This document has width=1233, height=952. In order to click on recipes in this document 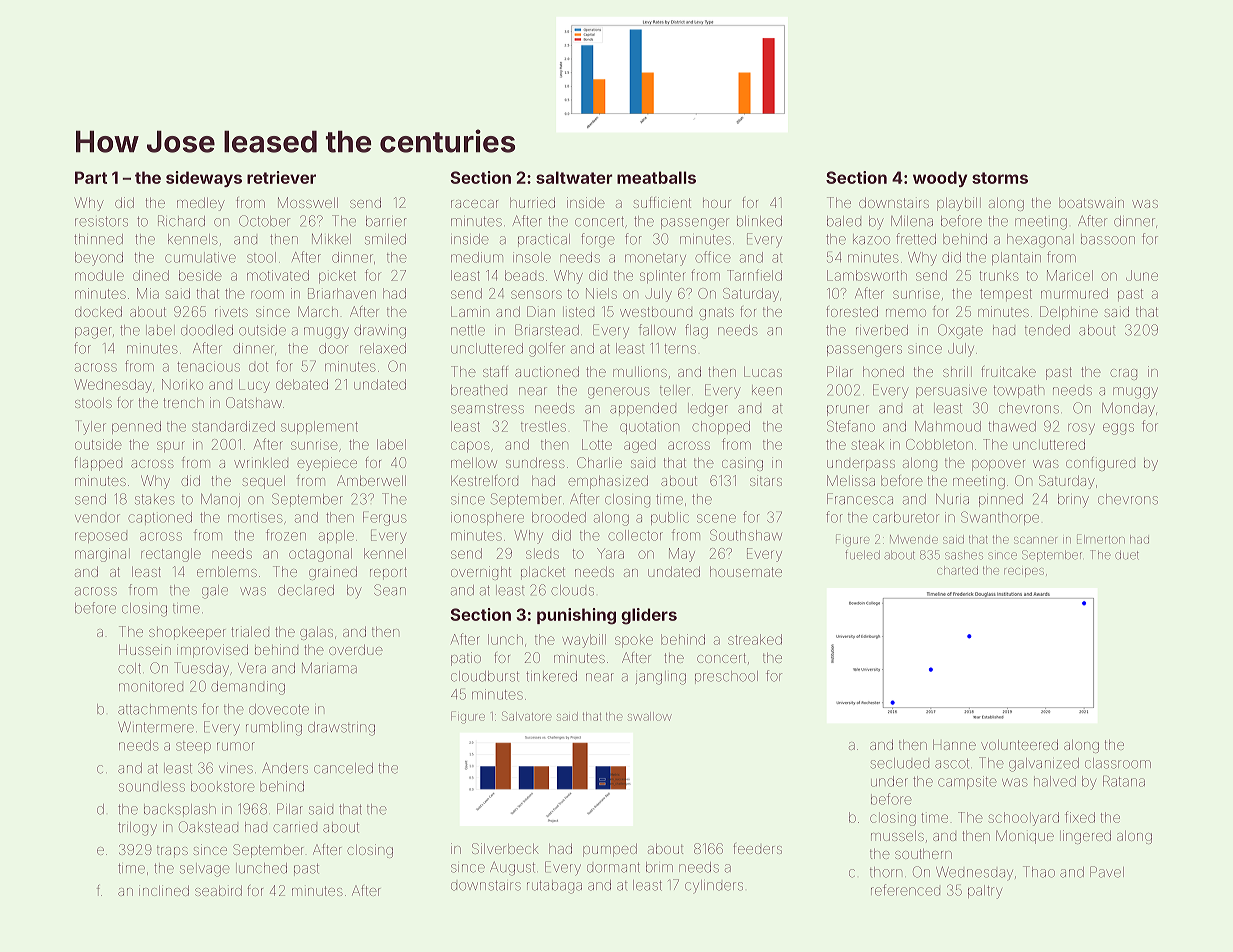, I will do `click(1024, 572)`.
